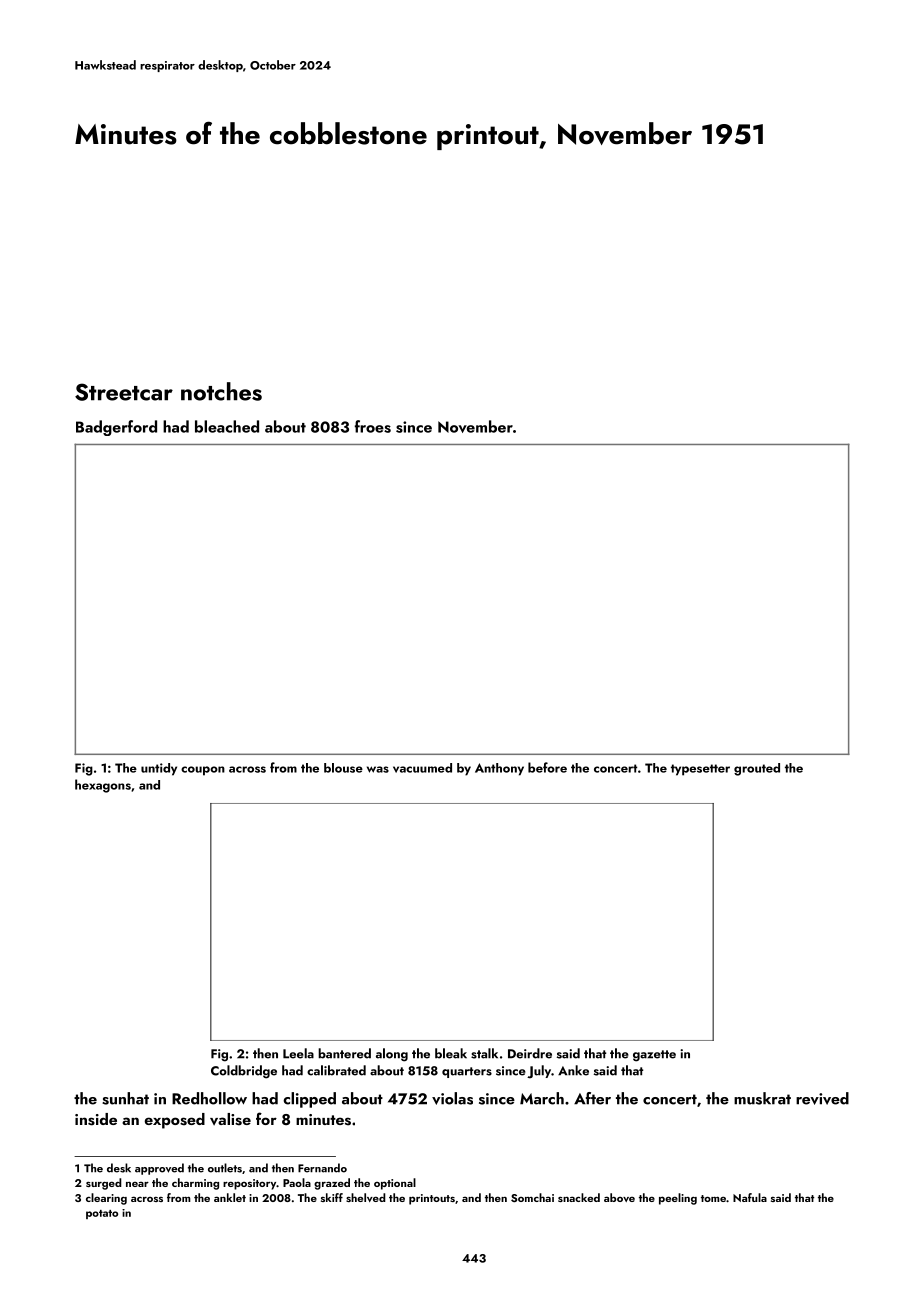 This screenshot has height=1308, width=924. I want to click on revived, so click(822, 1098).
